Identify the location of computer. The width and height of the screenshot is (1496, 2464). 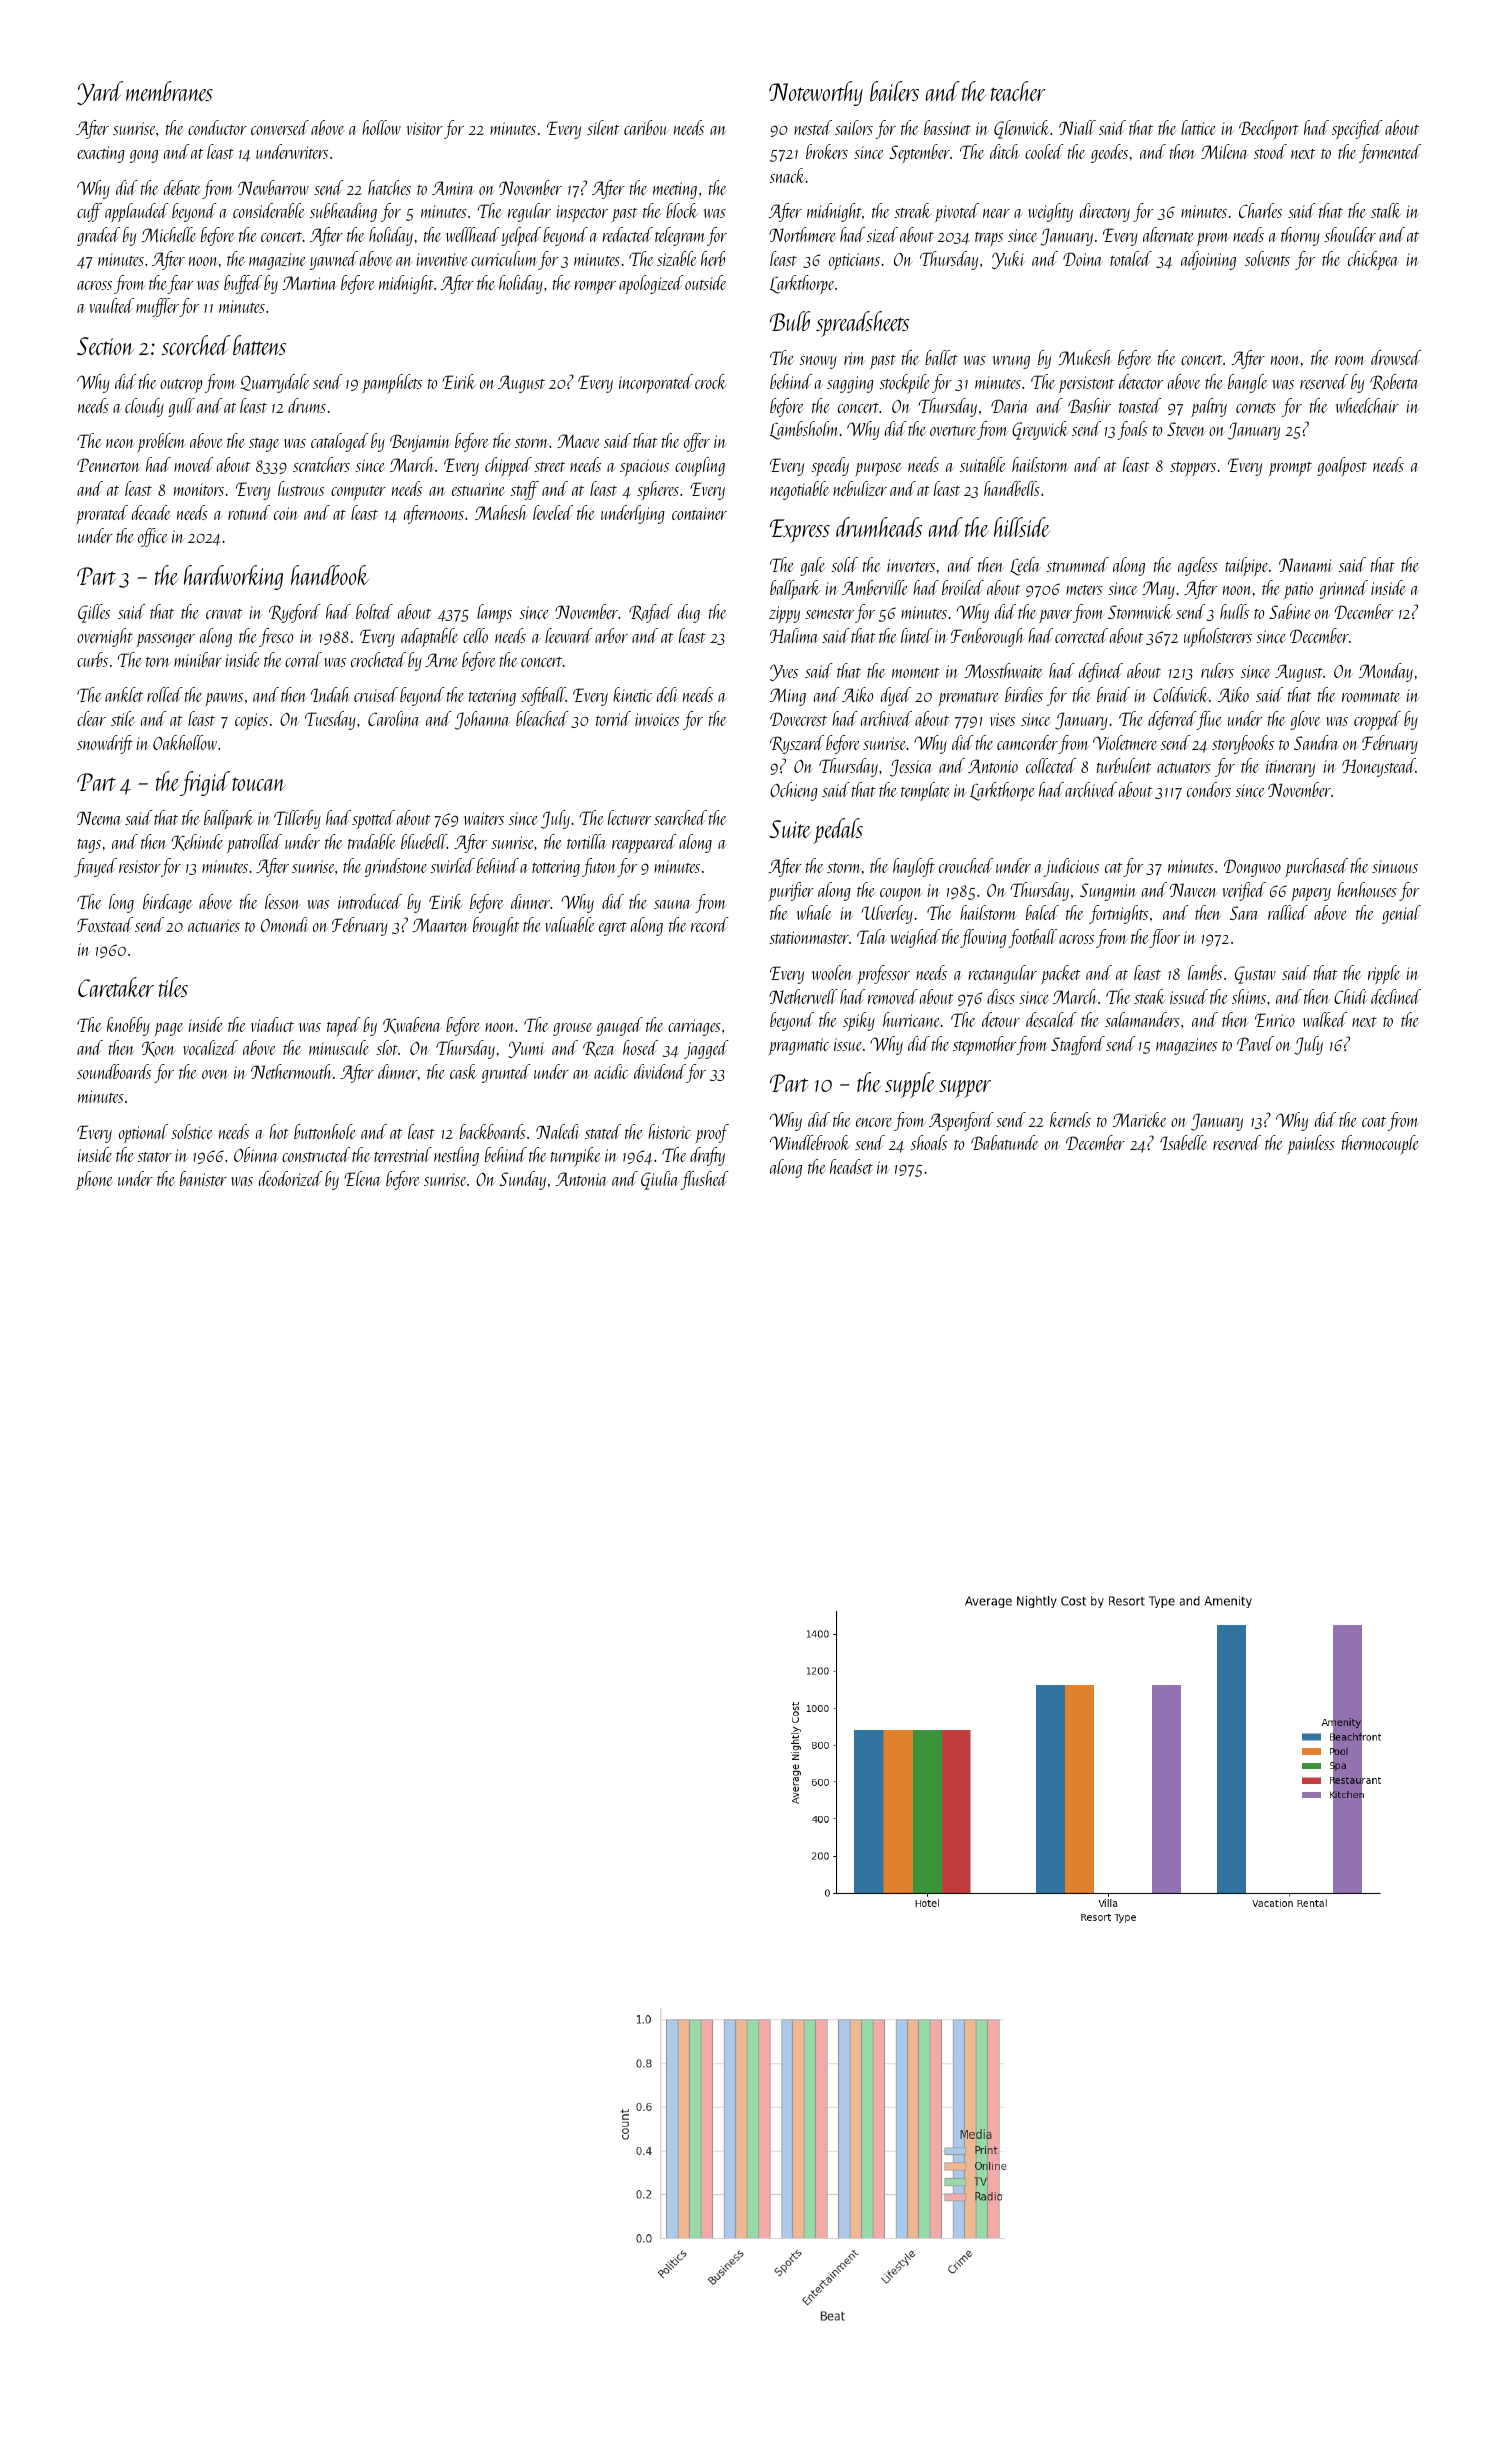
(358, 493).
